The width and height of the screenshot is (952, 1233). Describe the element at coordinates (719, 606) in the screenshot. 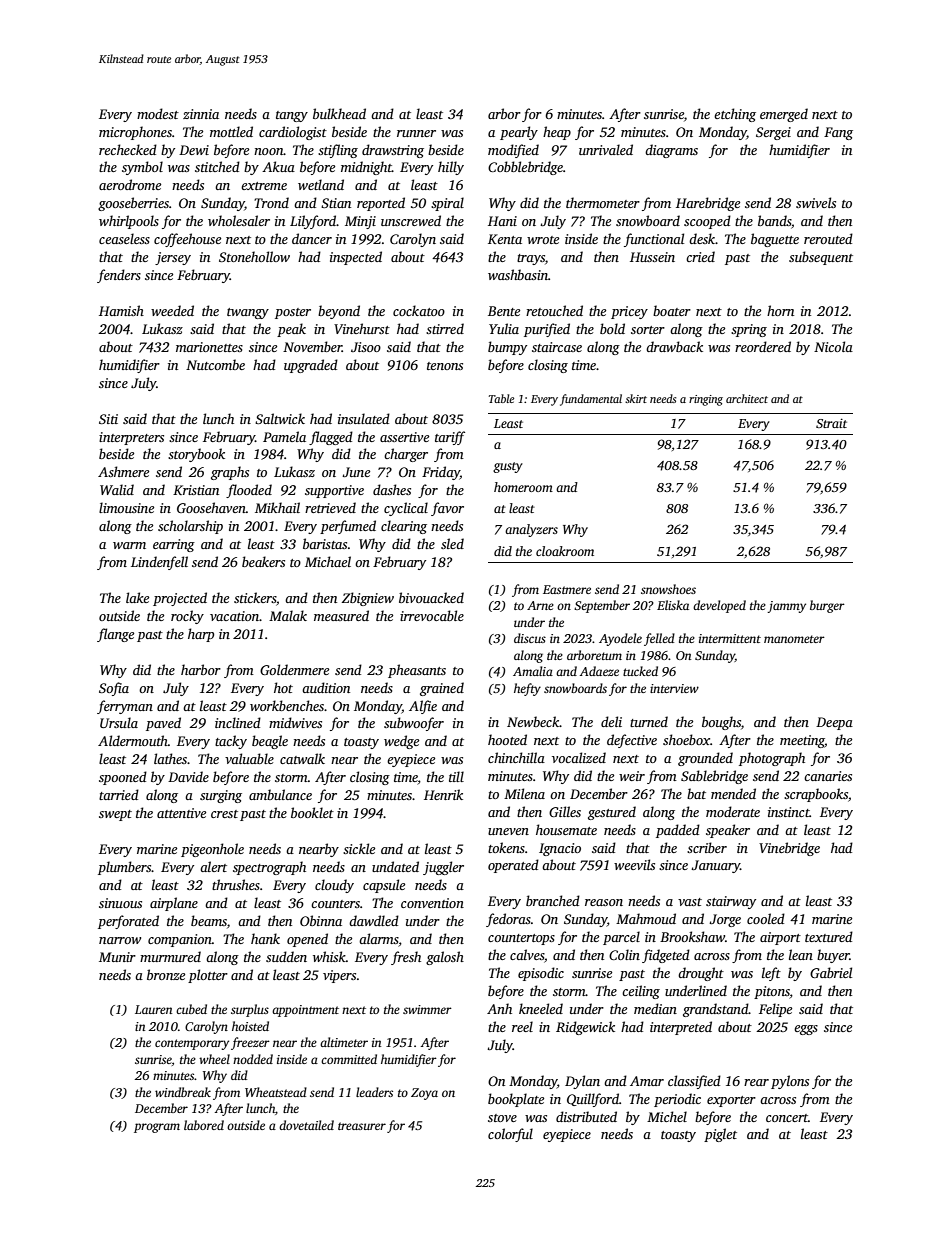

I see `developed` at that location.
